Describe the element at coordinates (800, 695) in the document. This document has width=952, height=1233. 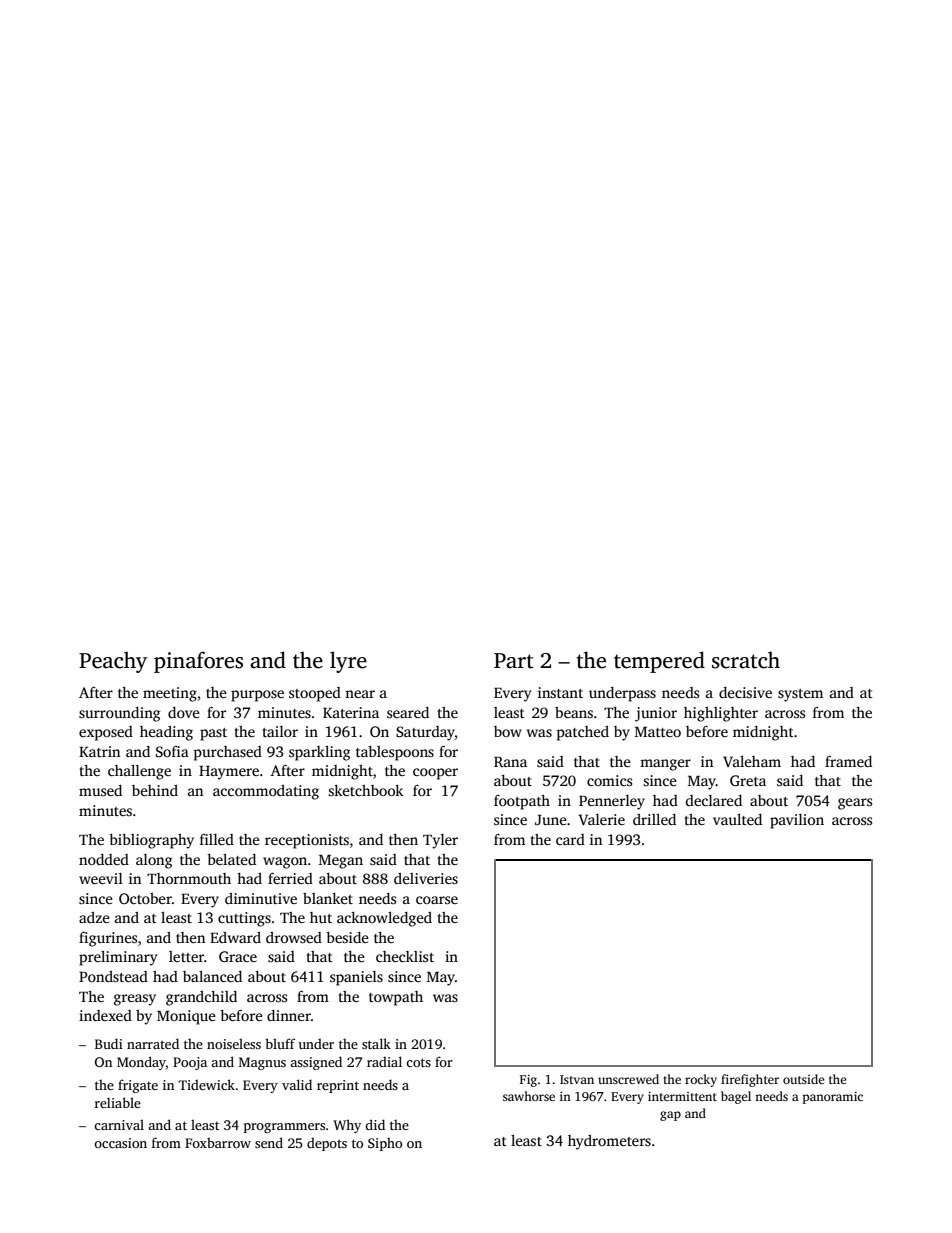
I see `system` at that location.
